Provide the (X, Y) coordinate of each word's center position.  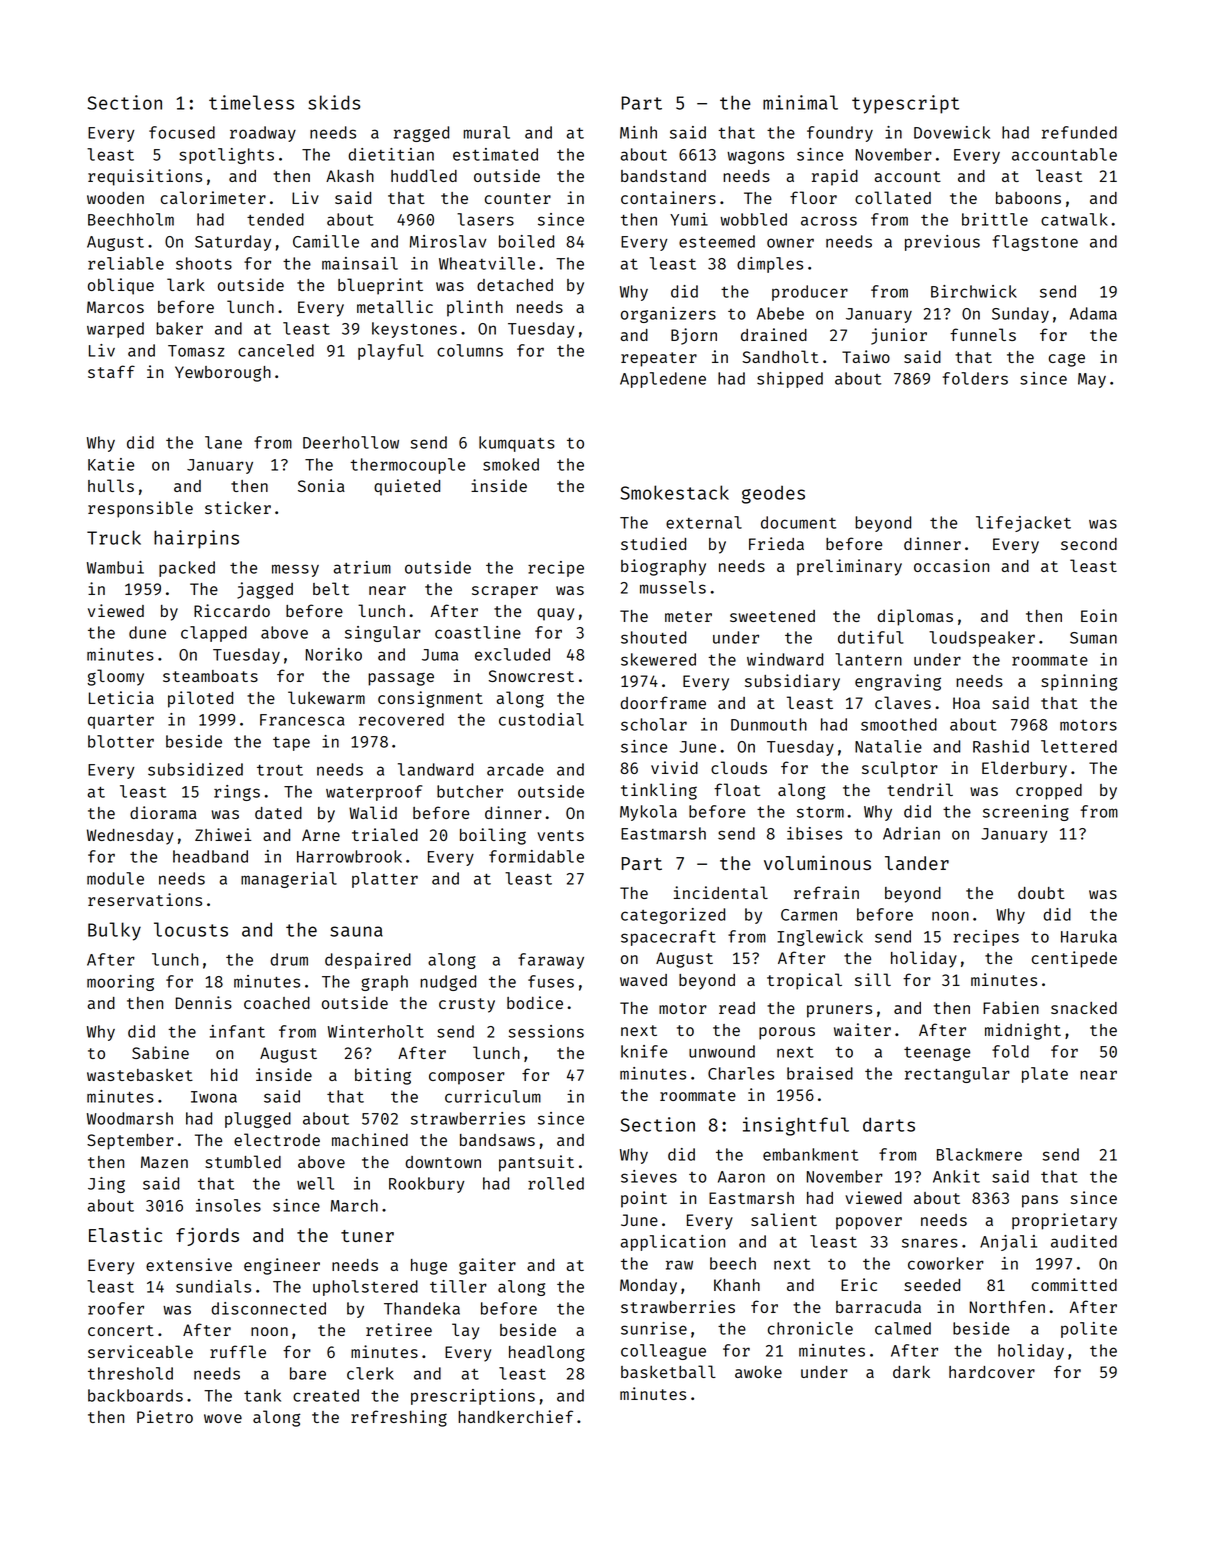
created (326, 1395)
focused (182, 132)
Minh (638, 132)
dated (278, 813)
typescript (905, 104)
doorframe (663, 702)
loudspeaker (982, 639)
